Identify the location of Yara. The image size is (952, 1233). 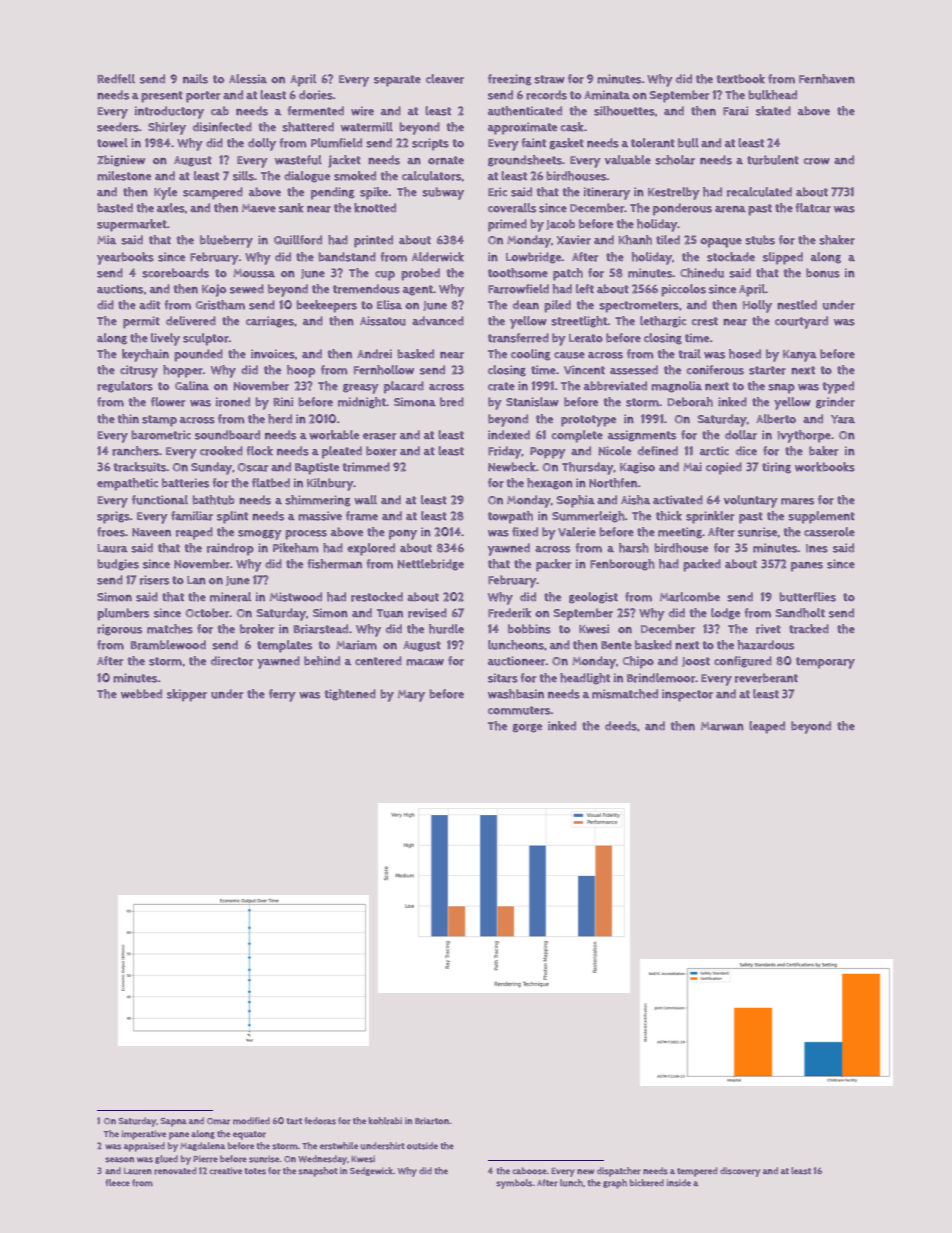
(843, 419).
